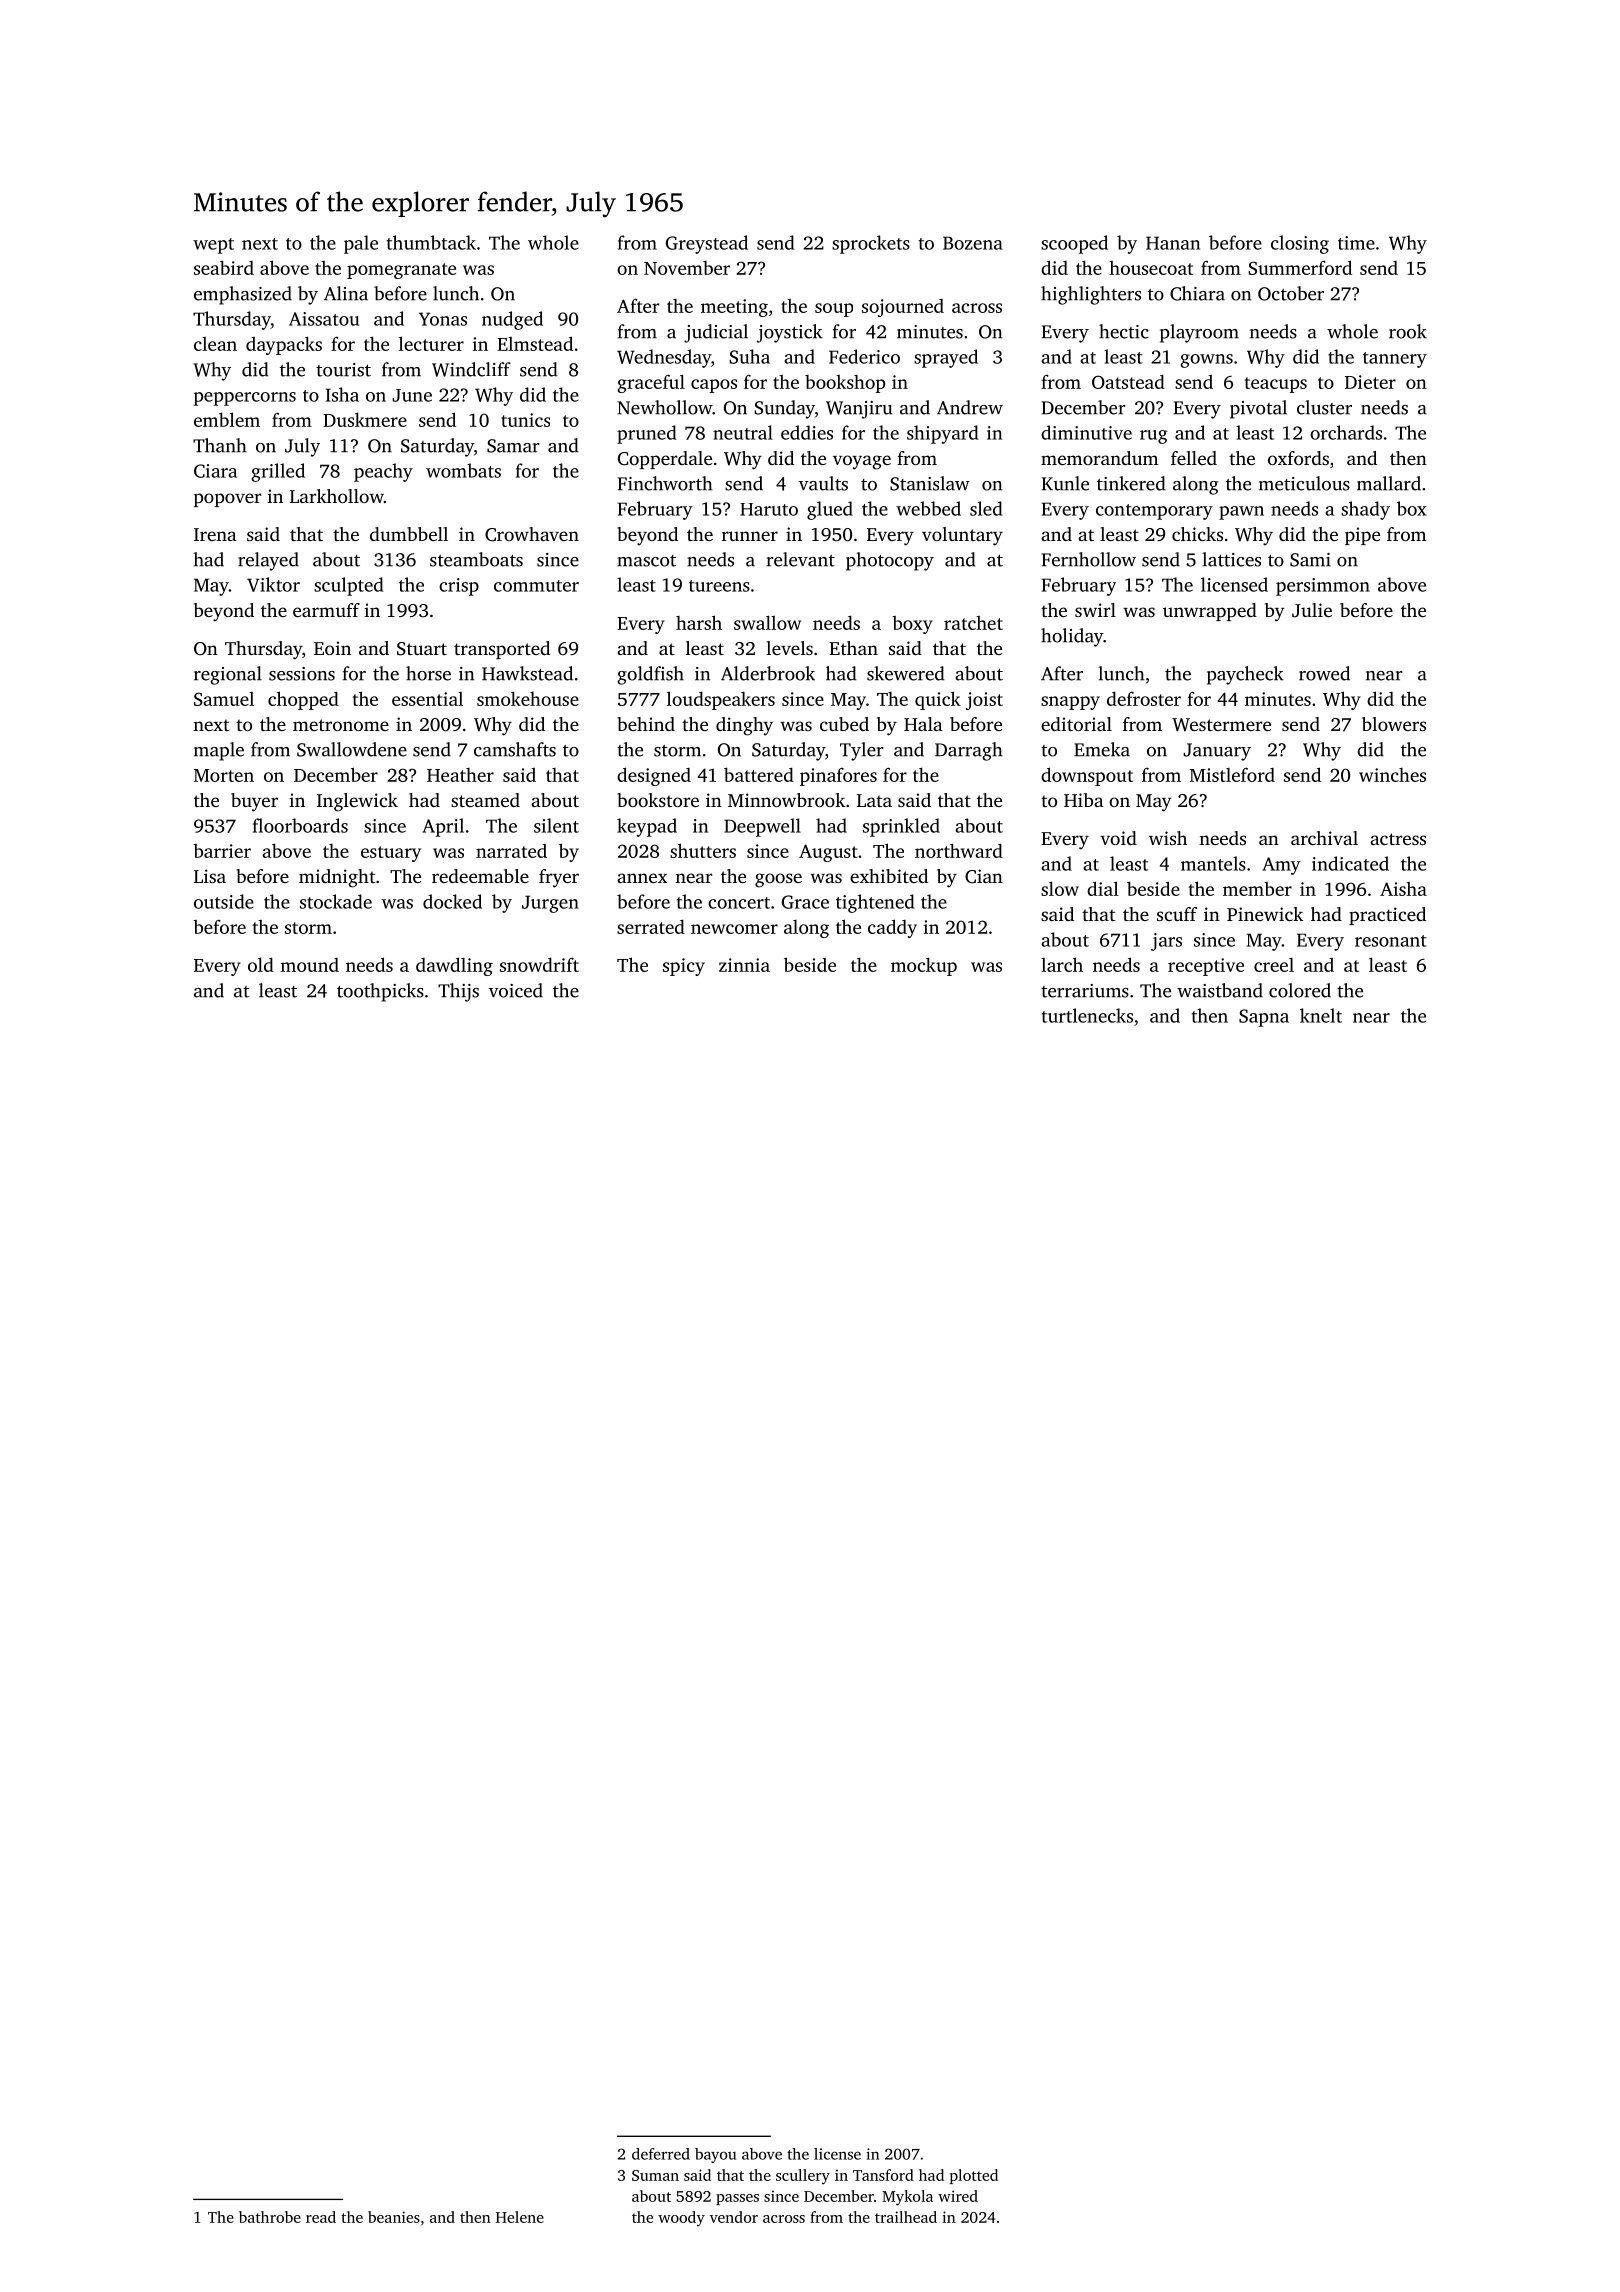  What do you see at coordinates (227, 419) in the screenshot?
I see `emblem` at bounding box center [227, 419].
